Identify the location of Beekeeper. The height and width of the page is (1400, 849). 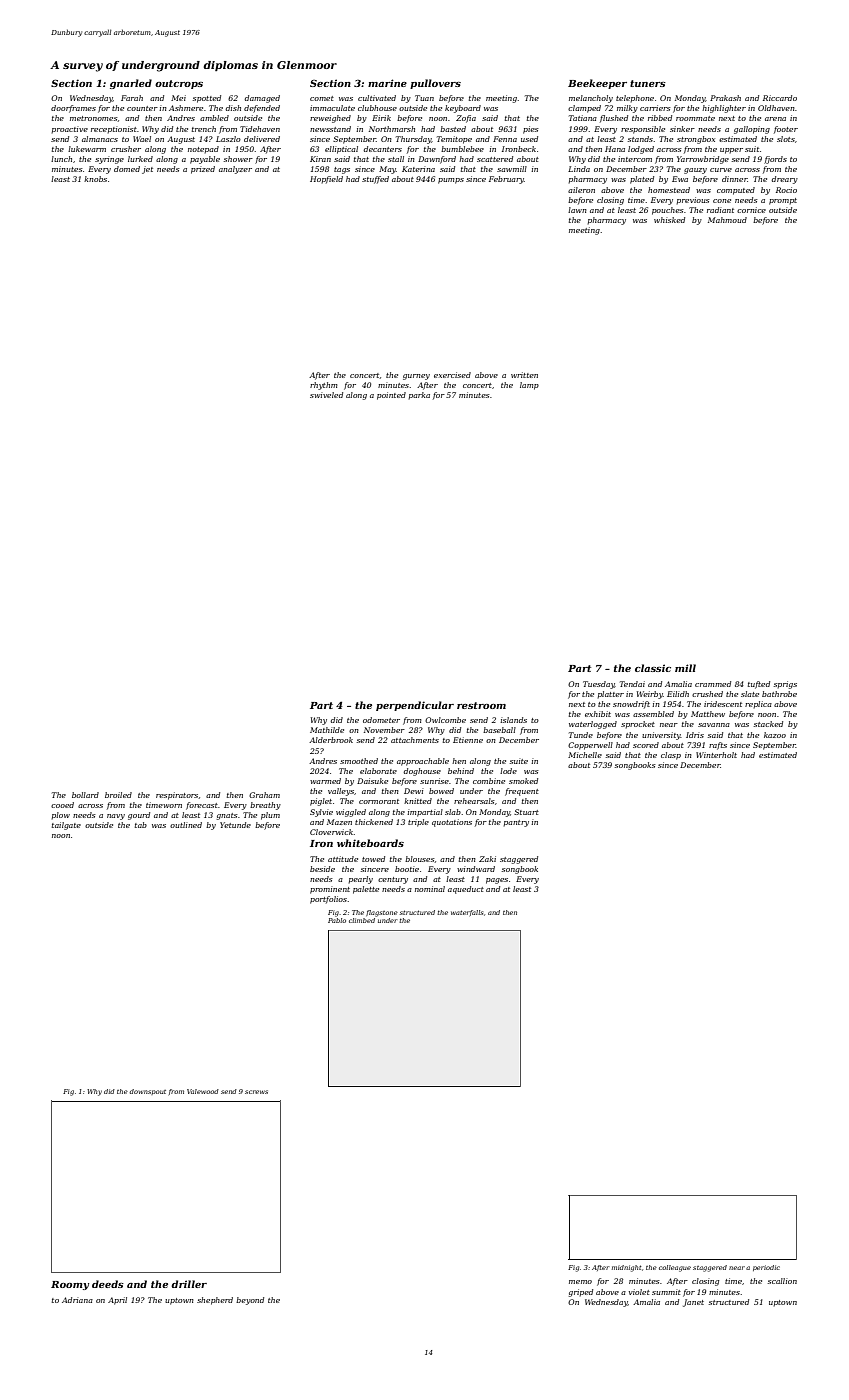
(597, 84).
